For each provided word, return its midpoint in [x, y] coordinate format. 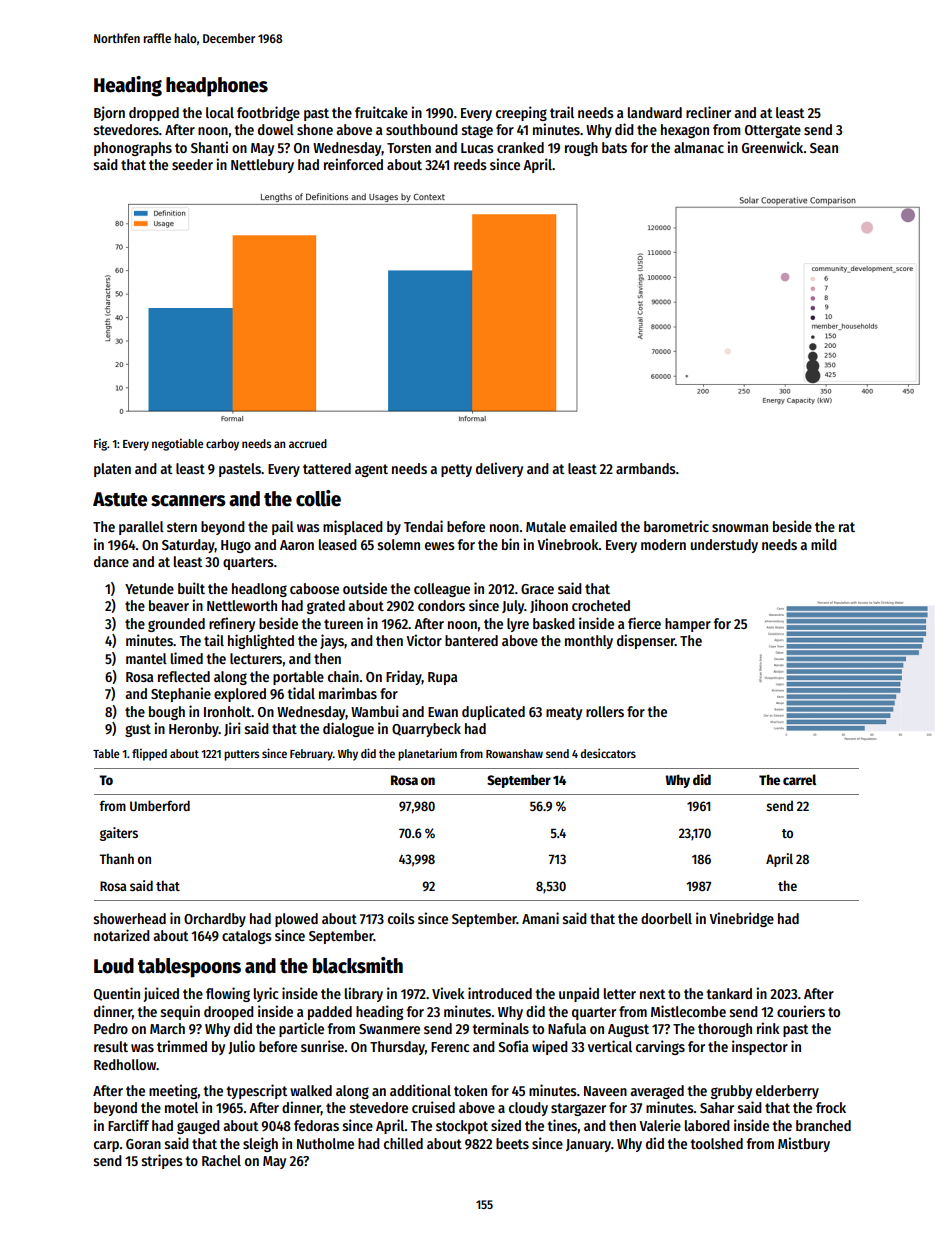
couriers [801, 1011]
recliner [708, 112]
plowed [296, 920]
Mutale [546, 526]
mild [824, 544]
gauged [198, 1127]
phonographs [133, 149]
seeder [192, 164]
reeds [470, 164]
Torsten [409, 148]
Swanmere [389, 1029]
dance [111, 561]
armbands [646, 468]
